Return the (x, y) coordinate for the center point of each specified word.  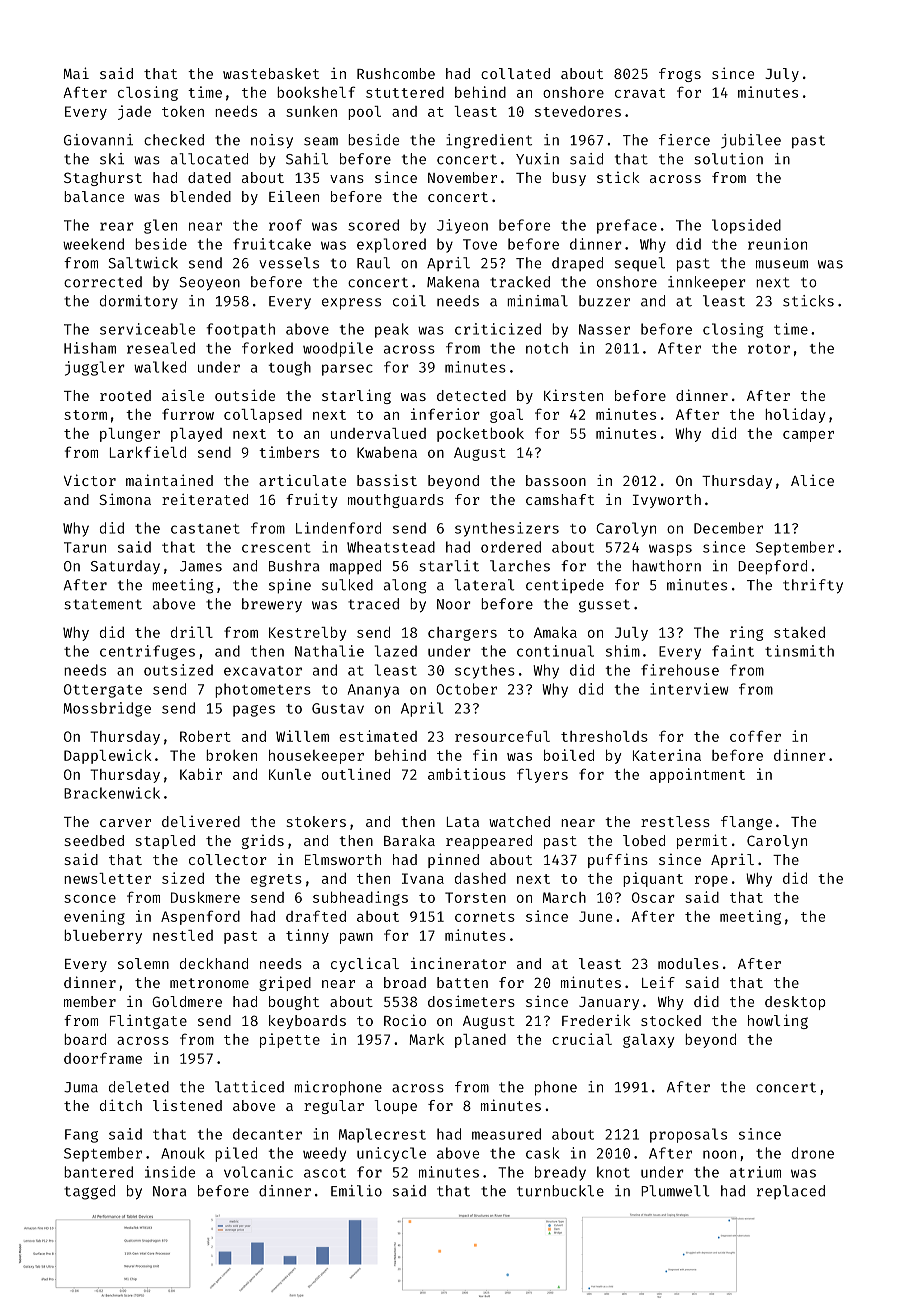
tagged (89, 1192)
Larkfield (148, 452)
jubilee (751, 141)
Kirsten (573, 395)
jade (134, 112)
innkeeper (707, 283)
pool (364, 113)
